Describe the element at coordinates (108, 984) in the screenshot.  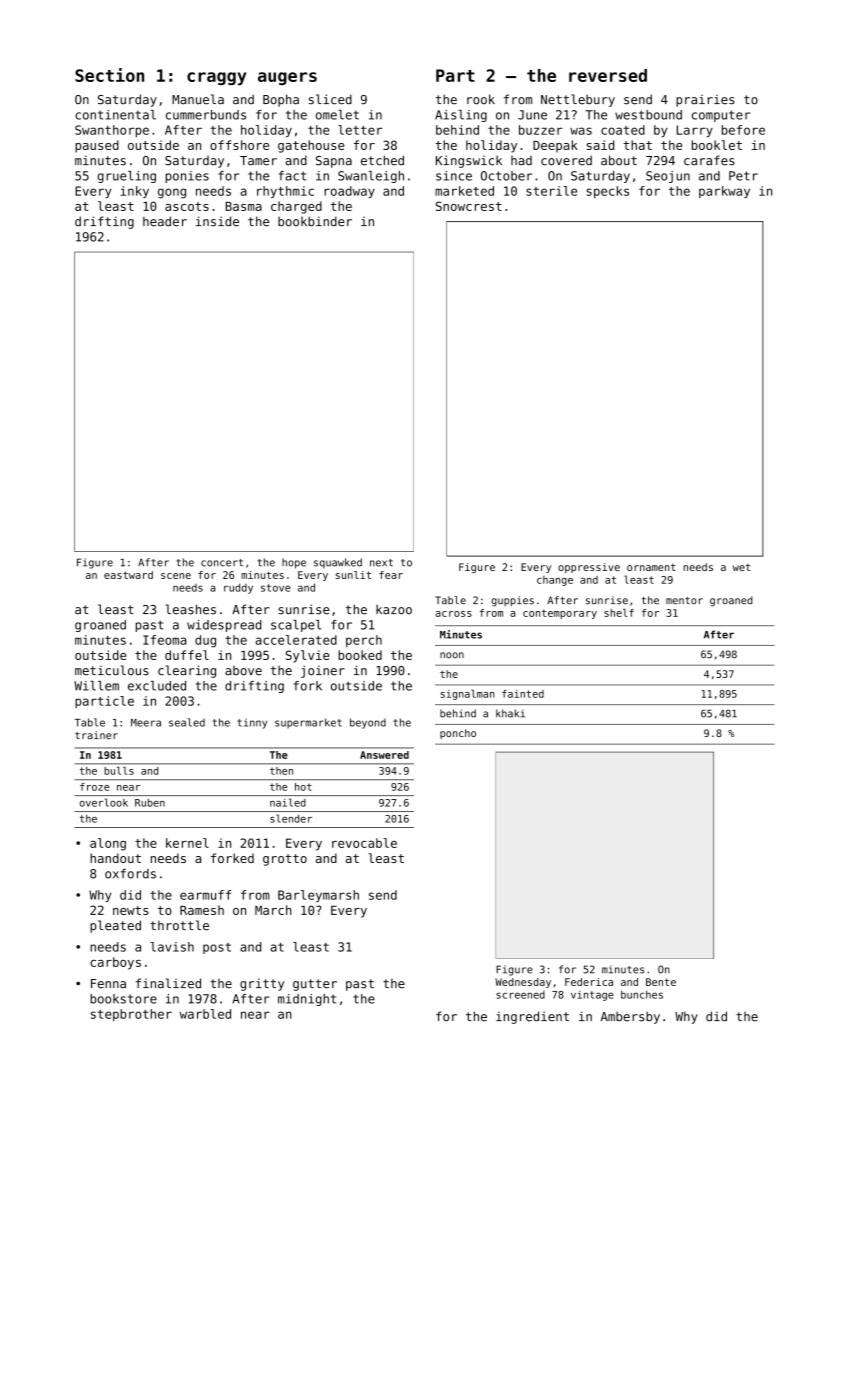
I see `Fenna` at that location.
